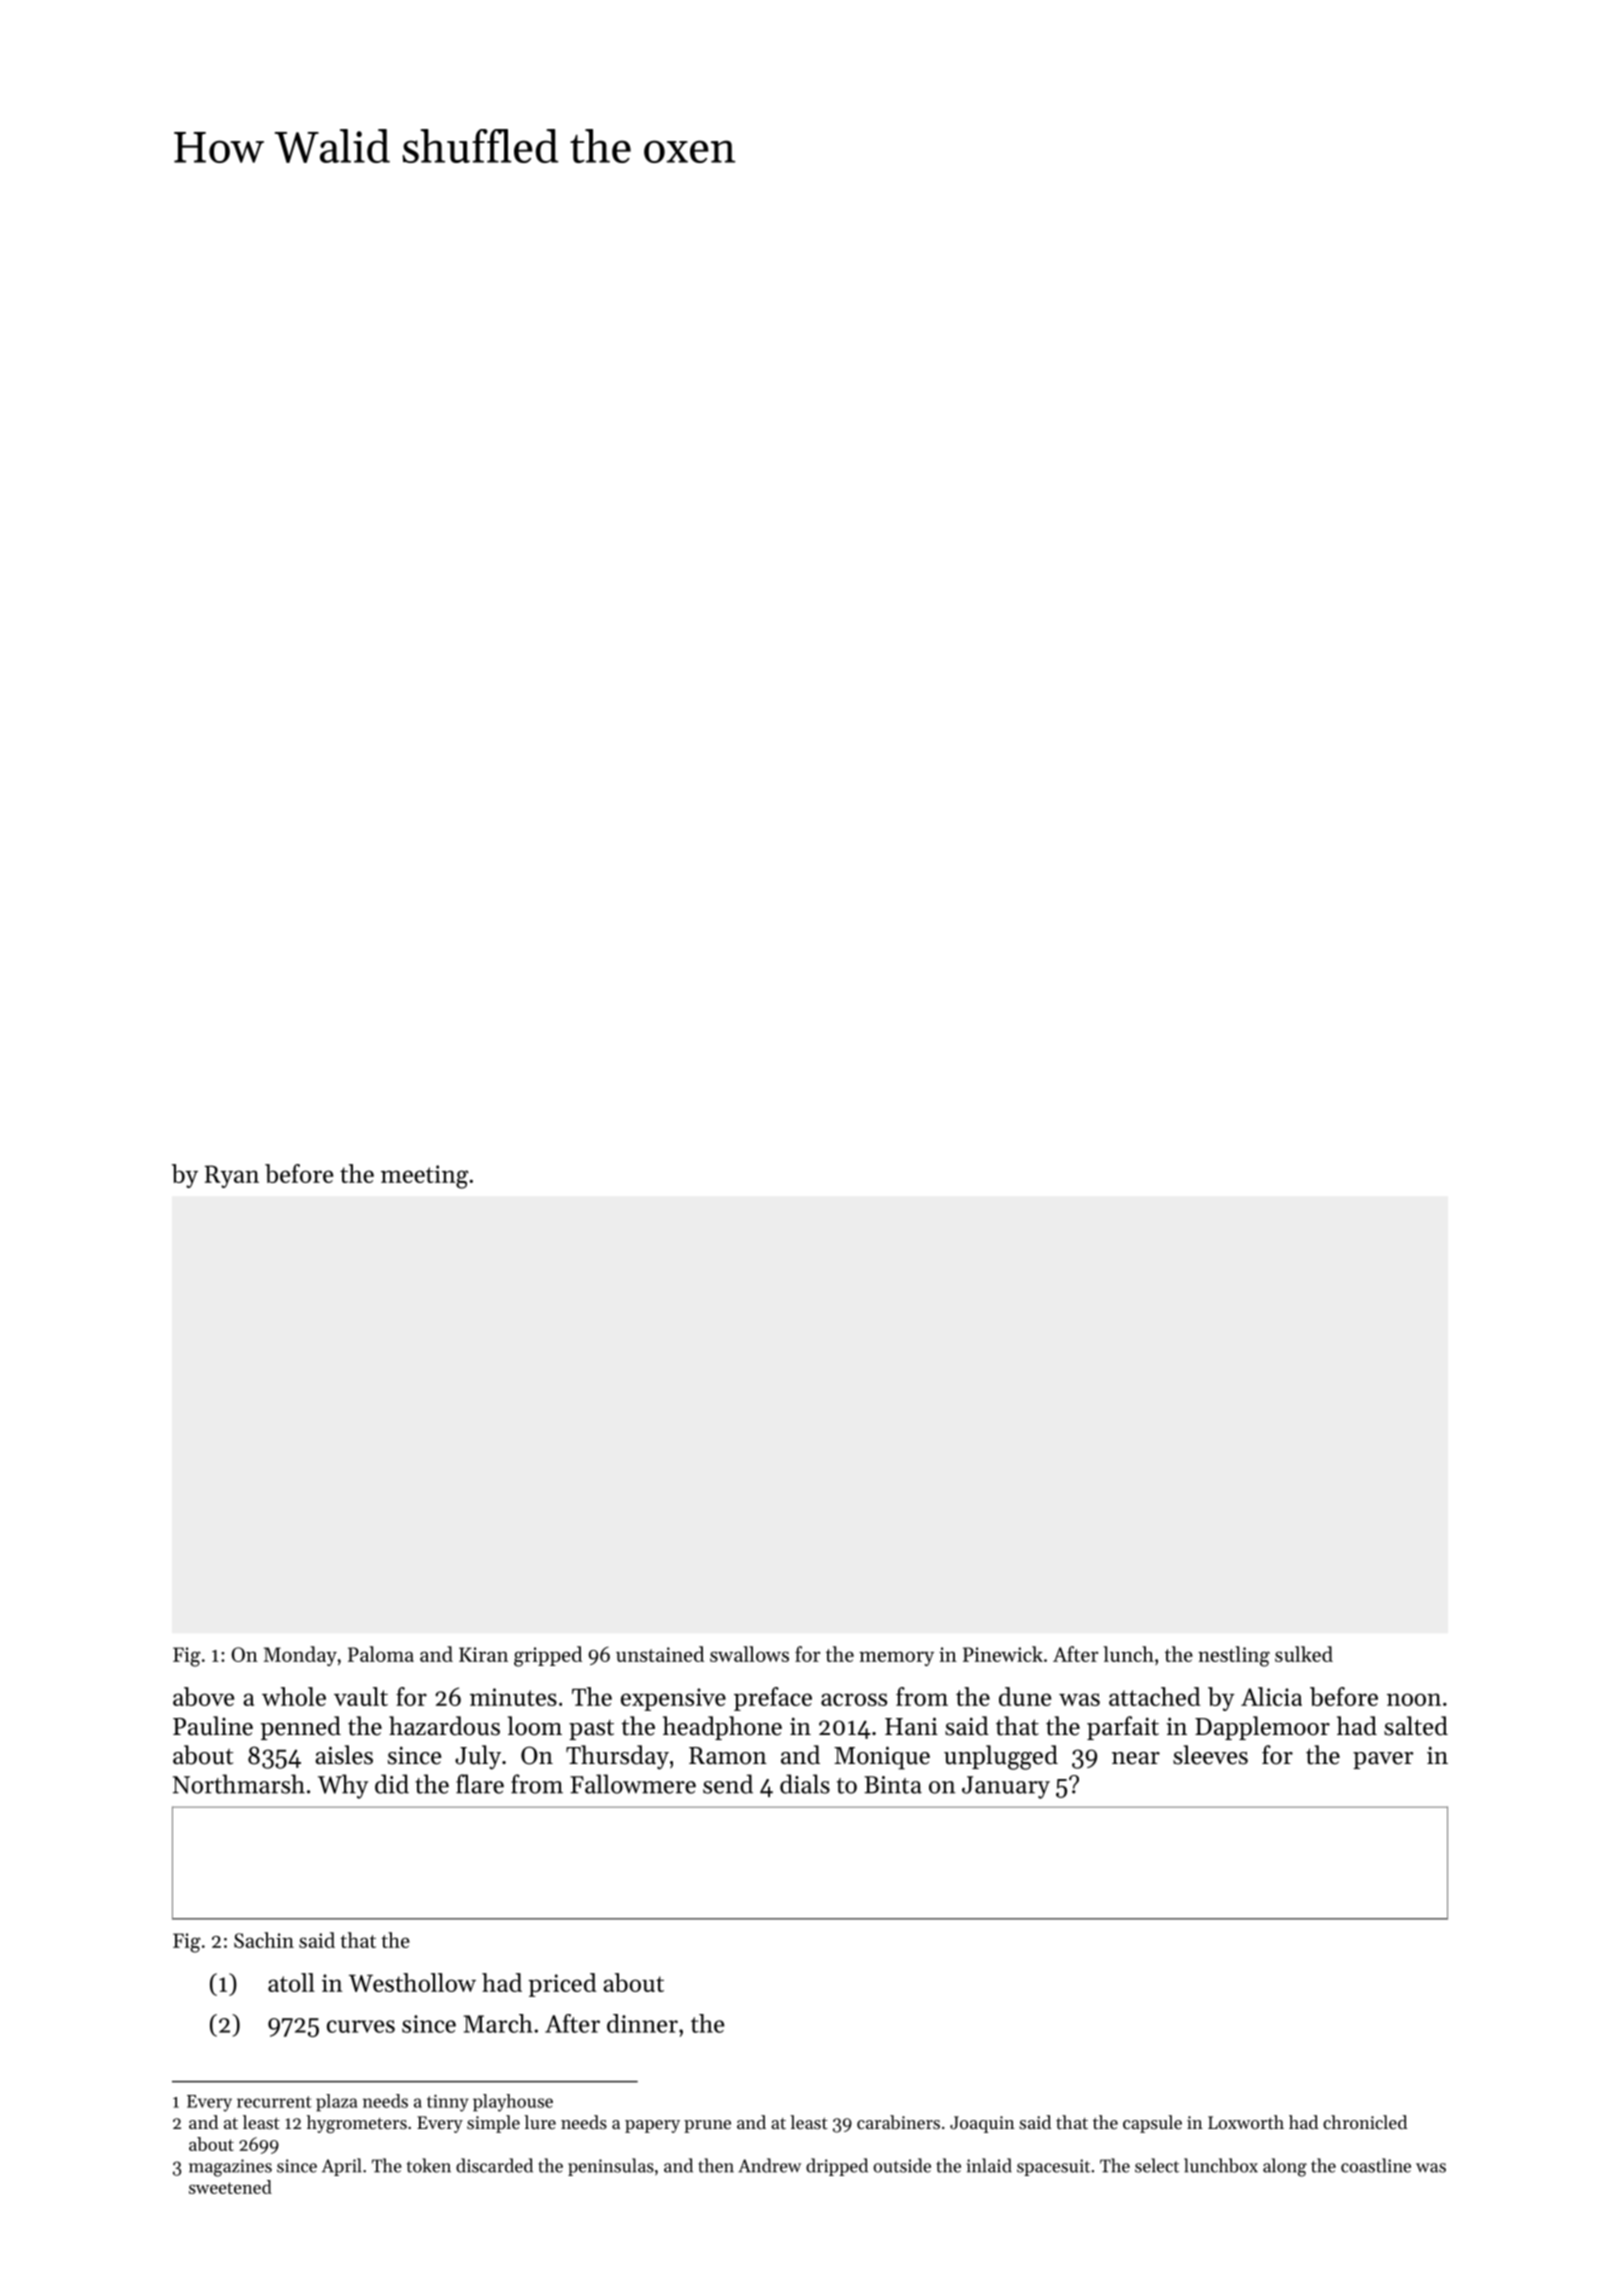  I want to click on meeting, so click(425, 1177).
